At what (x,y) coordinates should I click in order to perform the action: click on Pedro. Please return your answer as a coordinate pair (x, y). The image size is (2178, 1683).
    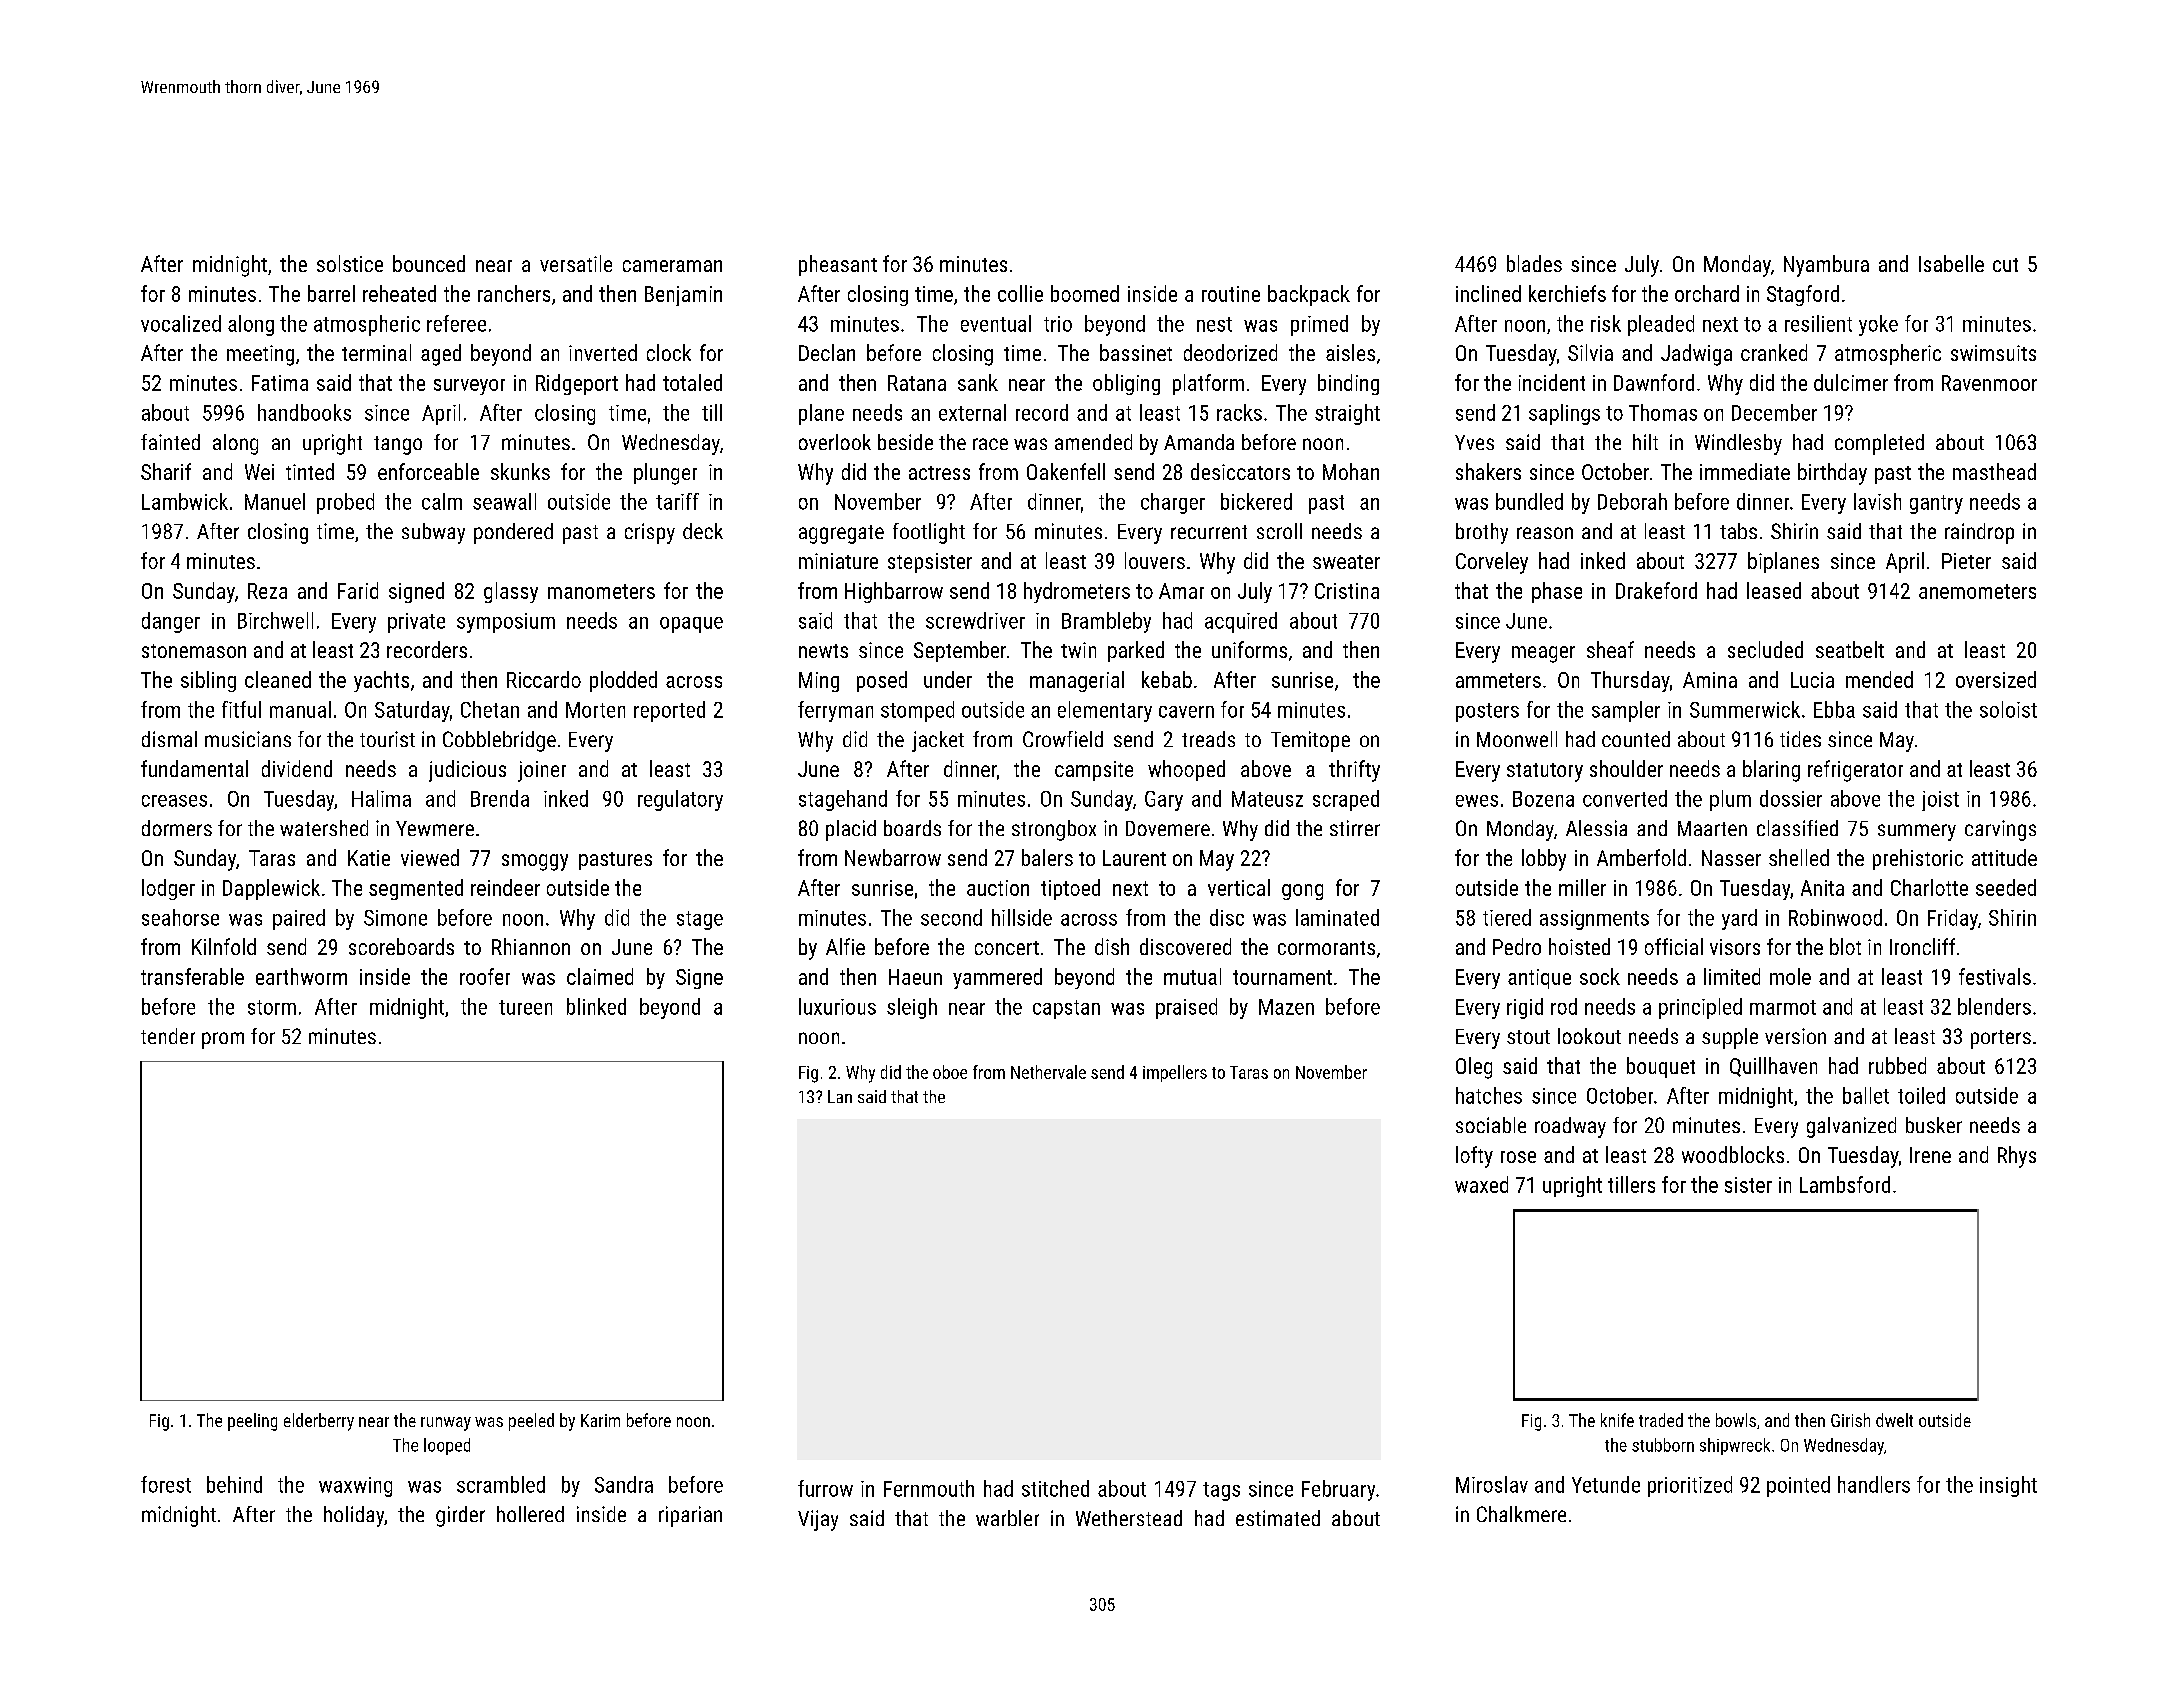
    Looking at the image, I should click on (1517, 946).
